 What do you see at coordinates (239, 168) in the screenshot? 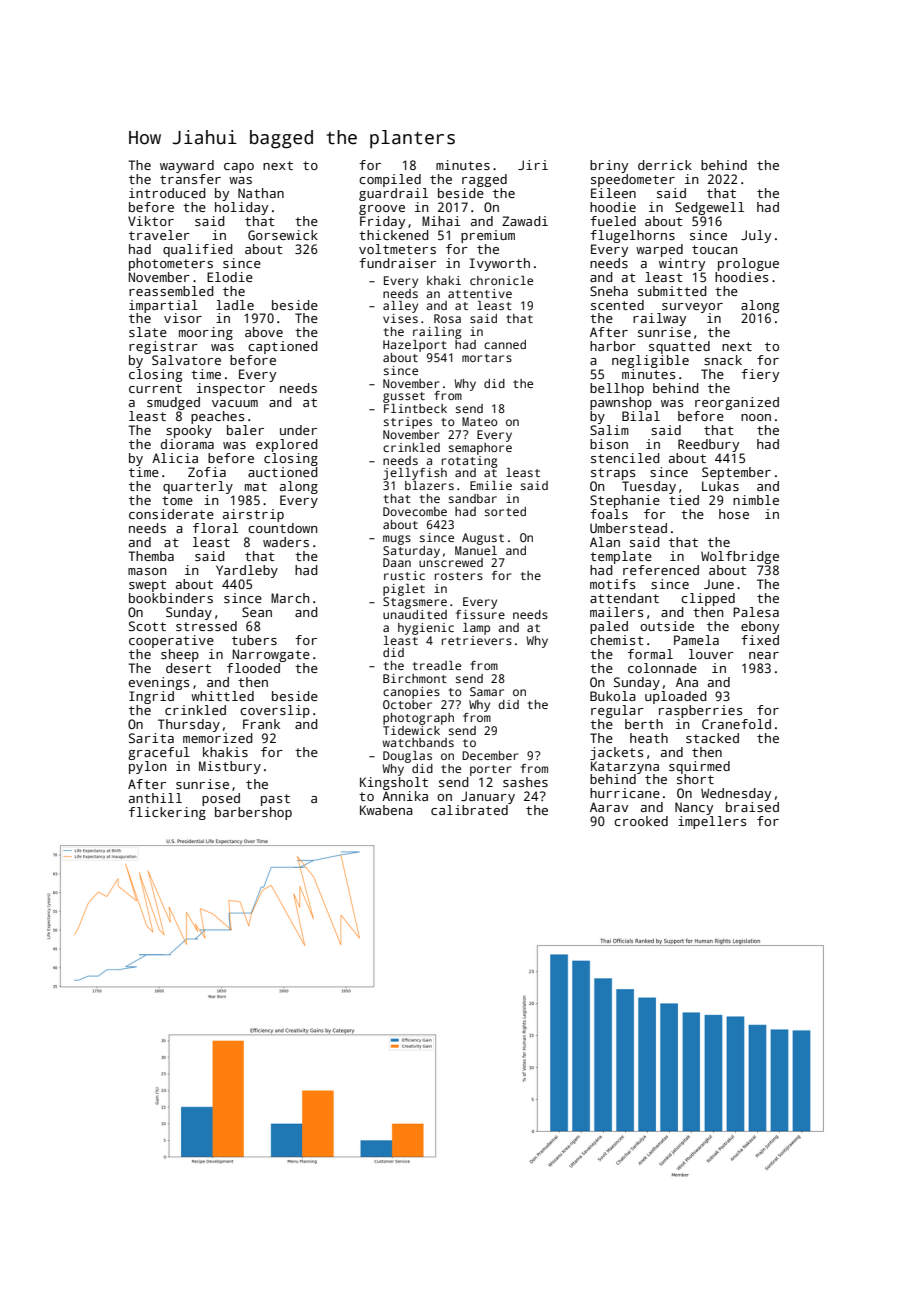
I see `capo` at bounding box center [239, 168].
